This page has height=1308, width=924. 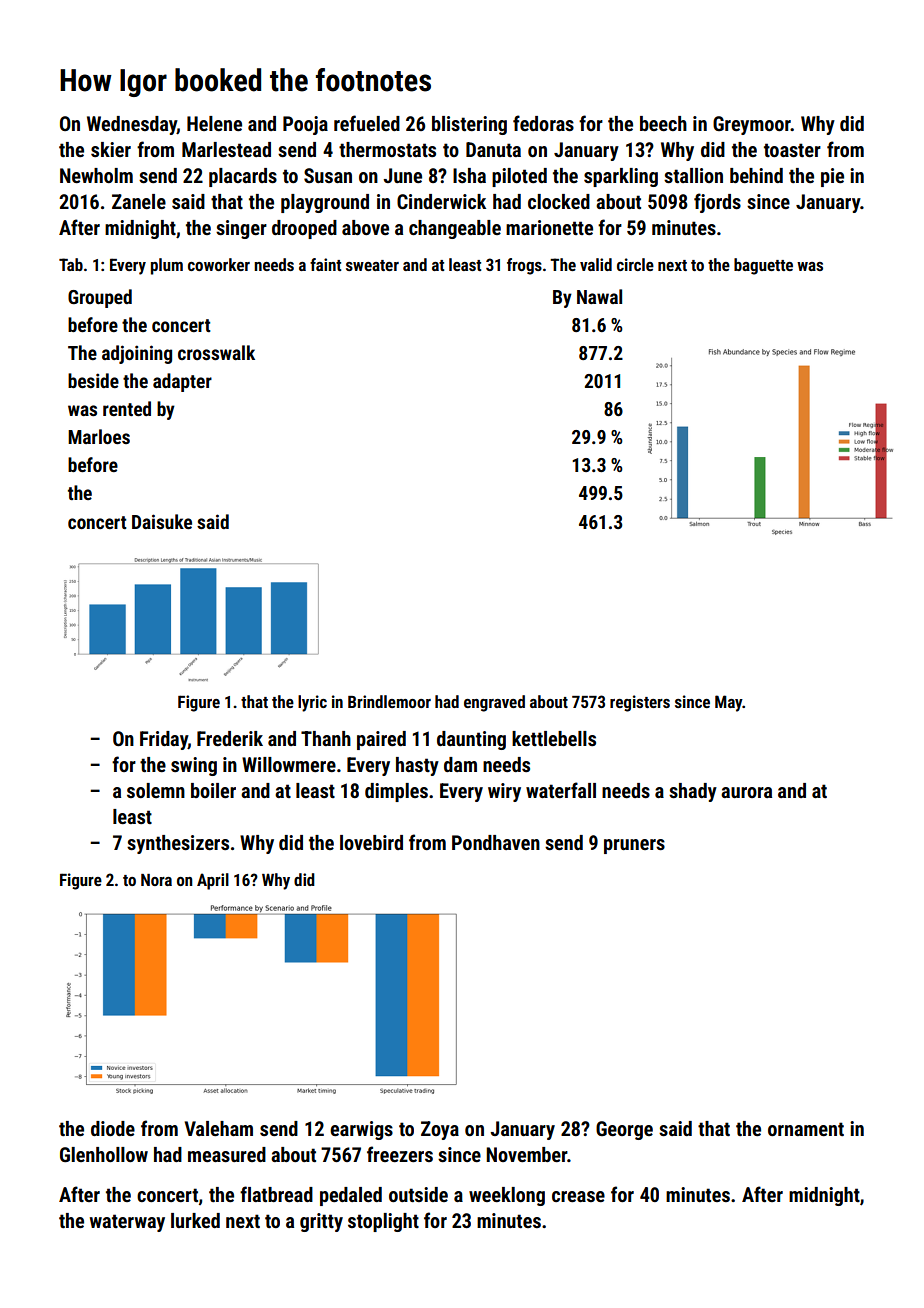 I want to click on skier, so click(x=111, y=149).
